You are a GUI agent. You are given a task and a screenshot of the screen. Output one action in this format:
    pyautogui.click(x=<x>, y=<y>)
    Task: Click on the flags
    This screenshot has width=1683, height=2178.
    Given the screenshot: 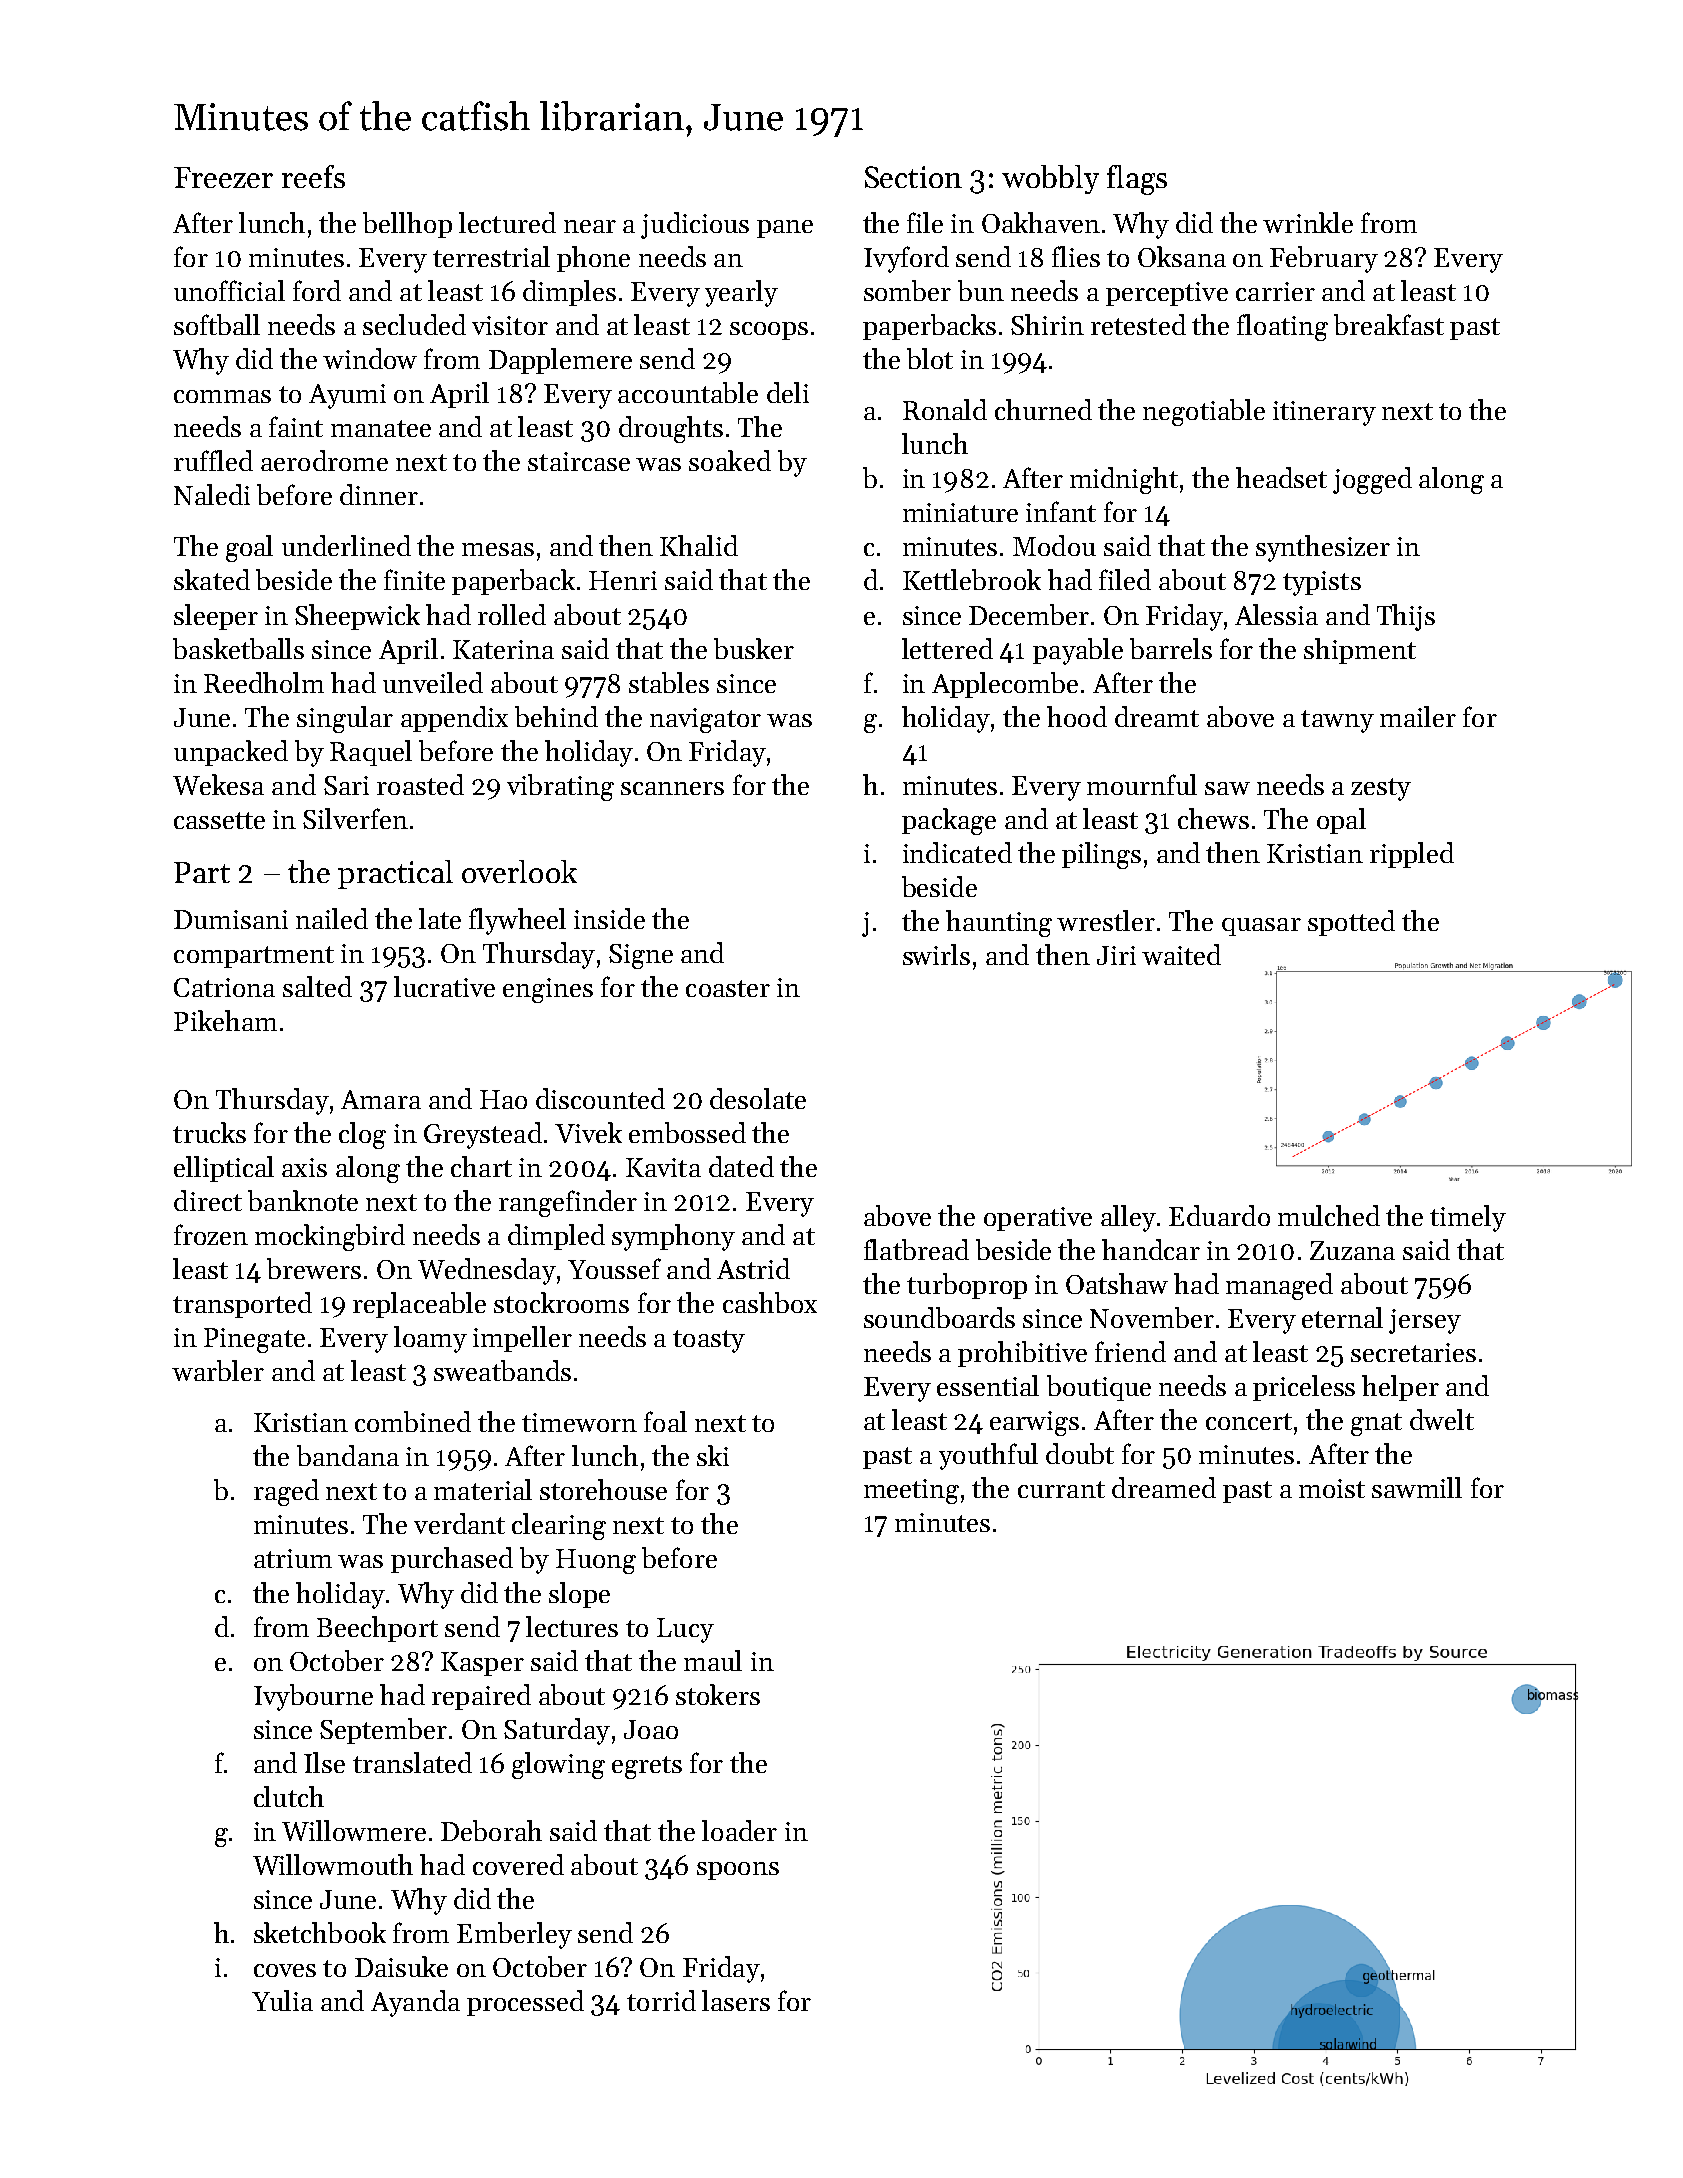 What is the action you would take?
    pyautogui.click(x=1137, y=180)
